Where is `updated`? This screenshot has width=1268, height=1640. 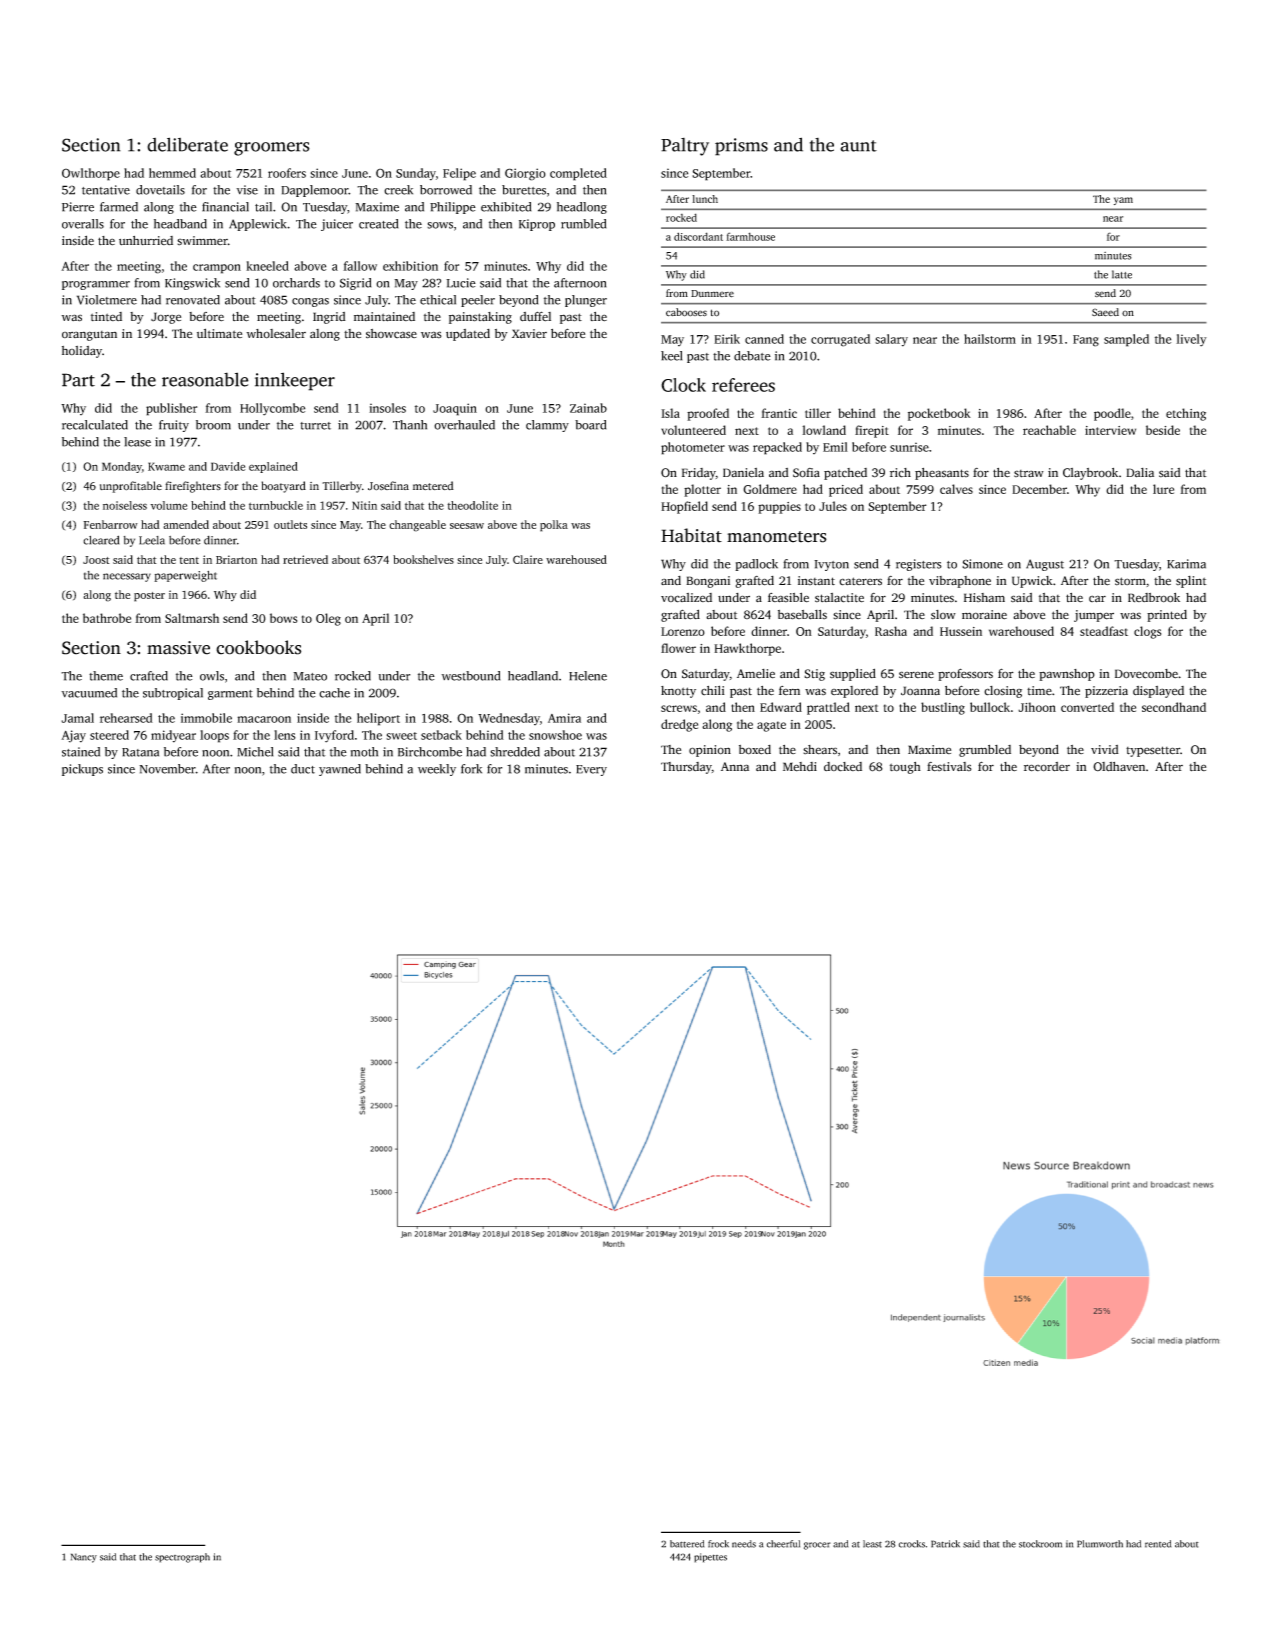
updated is located at coordinates (468, 335).
